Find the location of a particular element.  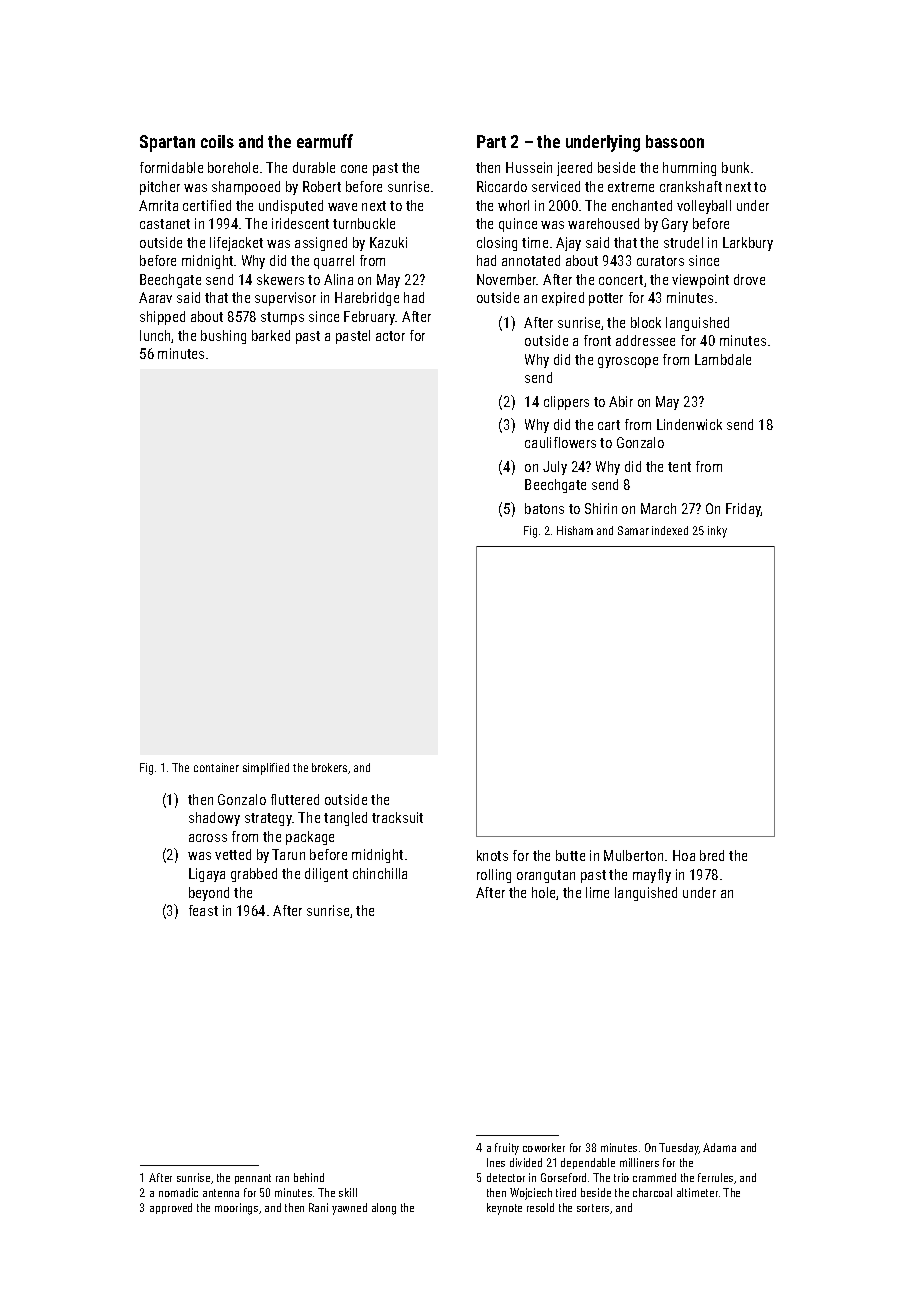

Hisham is located at coordinates (575, 530).
